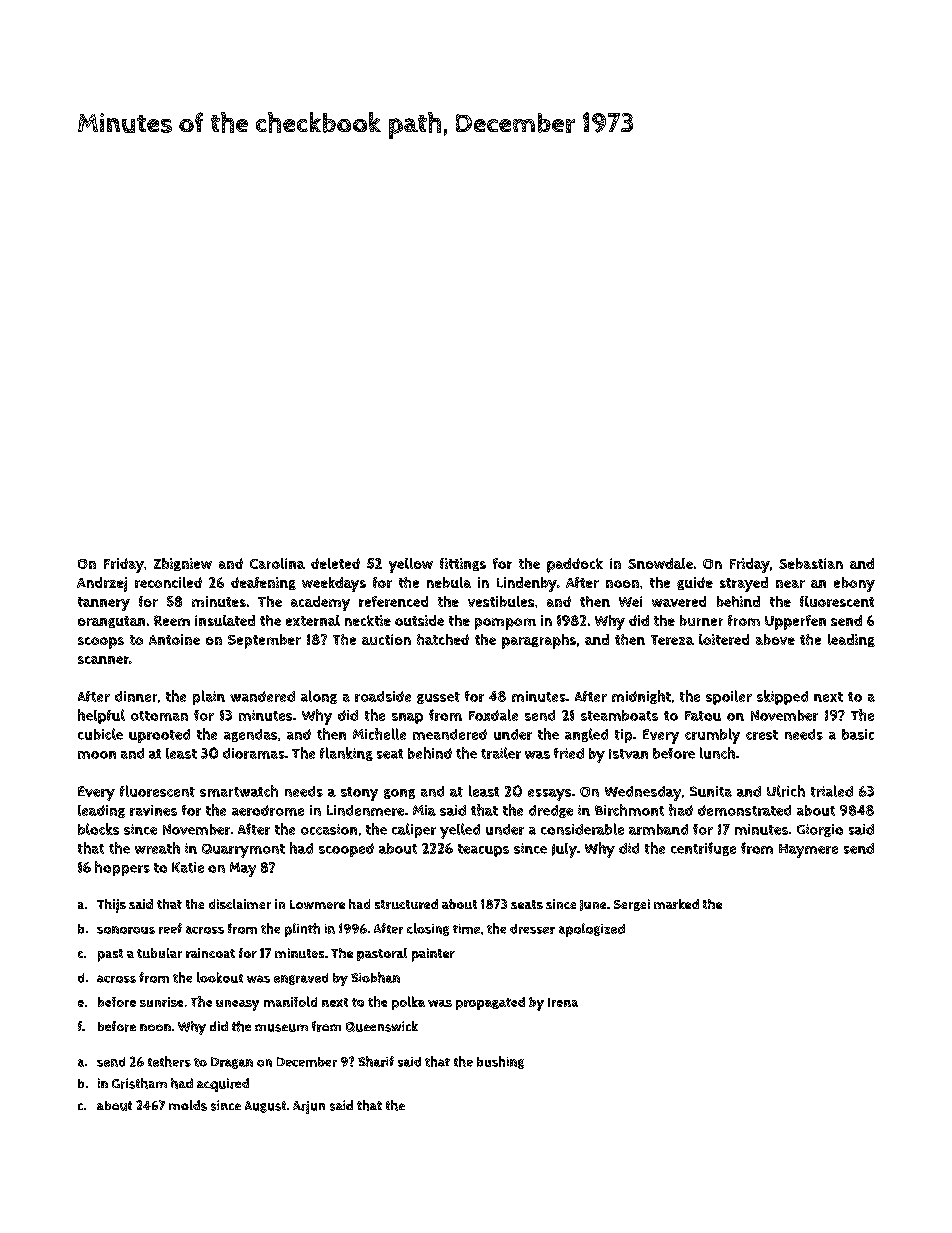  What do you see at coordinates (808, 851) in the screenshot?
I see `Haymere` at bounding box center [808, 851].
